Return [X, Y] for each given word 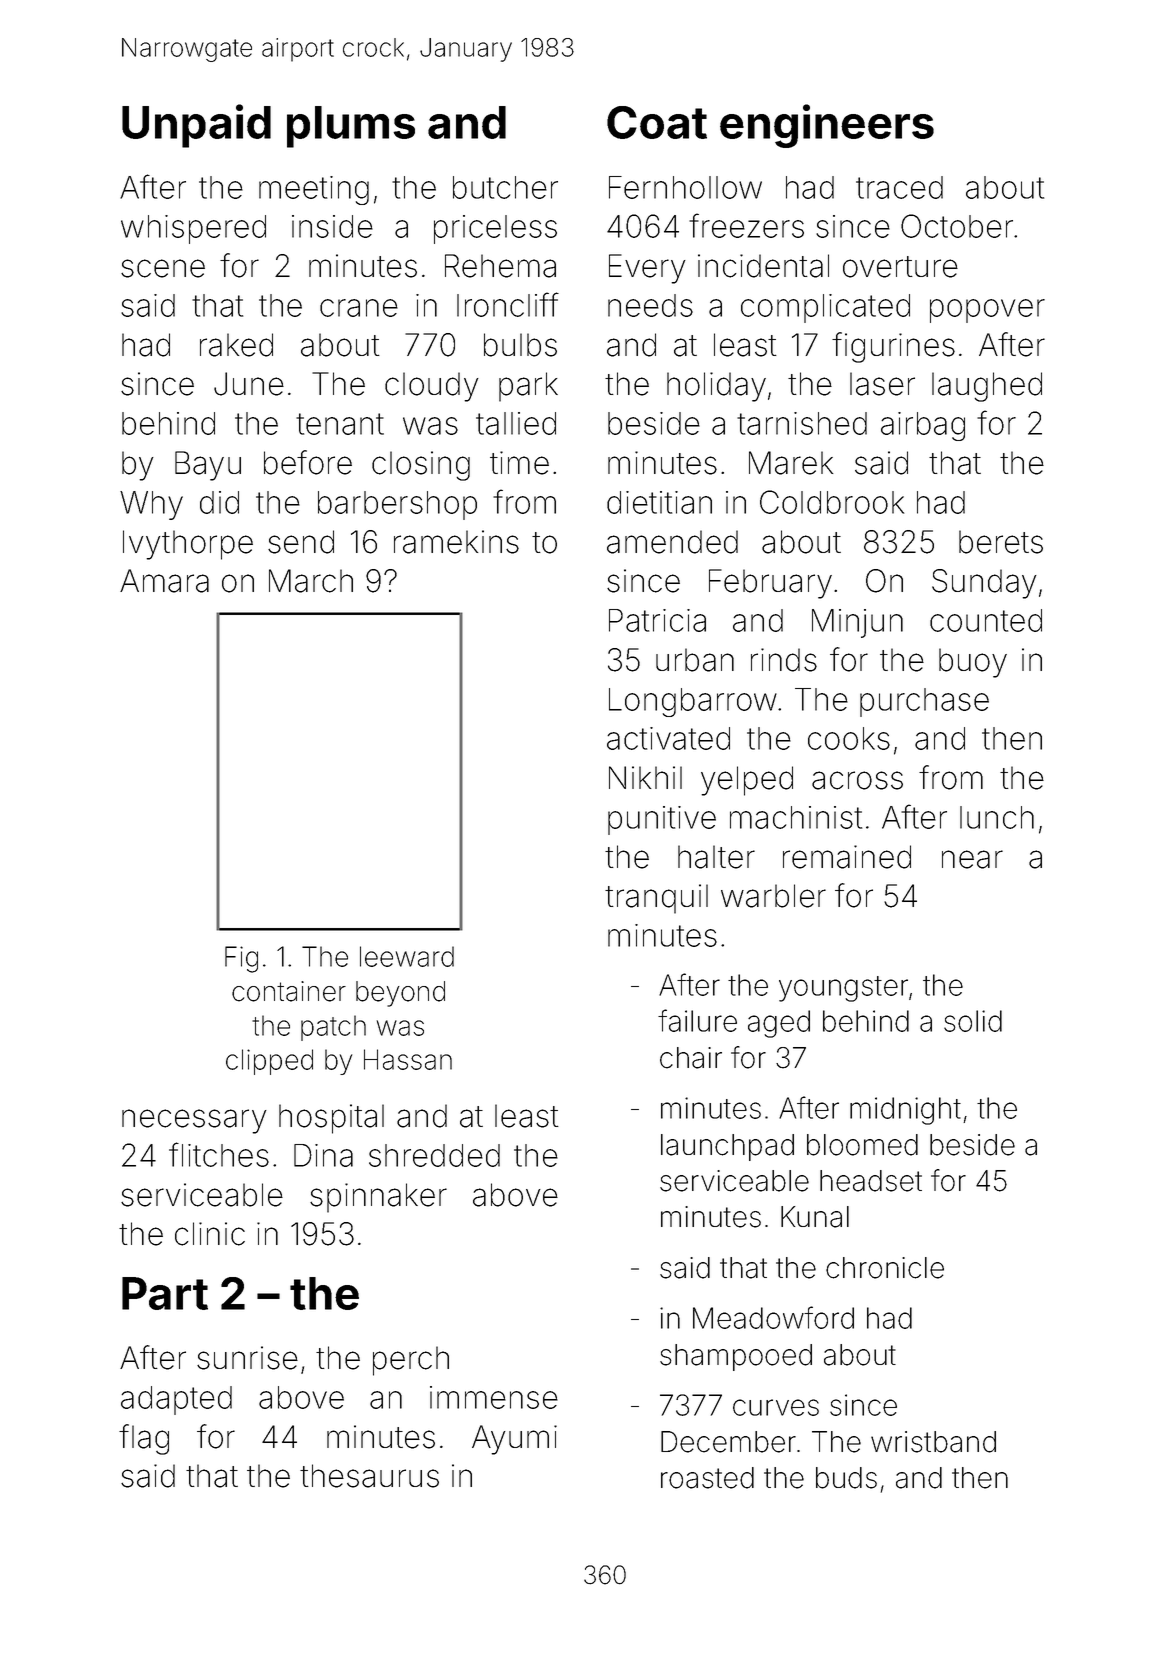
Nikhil [645, 777]
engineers [827, 126]
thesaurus [369, 1476]
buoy [973, 663]
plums [351, 127]
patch [333, 1028]
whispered [193, 229]
